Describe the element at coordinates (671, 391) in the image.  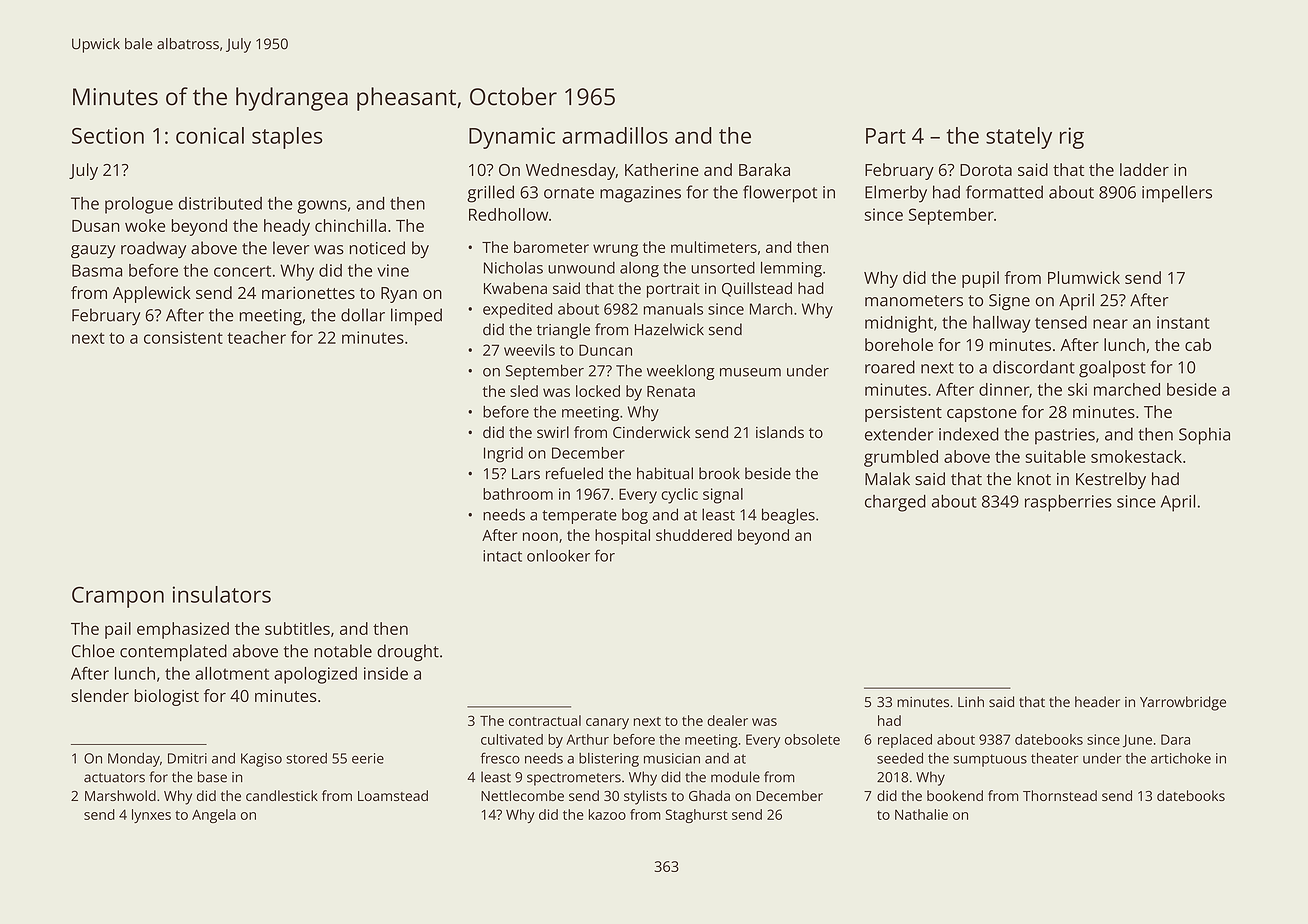
I see `Renata` at that location.
